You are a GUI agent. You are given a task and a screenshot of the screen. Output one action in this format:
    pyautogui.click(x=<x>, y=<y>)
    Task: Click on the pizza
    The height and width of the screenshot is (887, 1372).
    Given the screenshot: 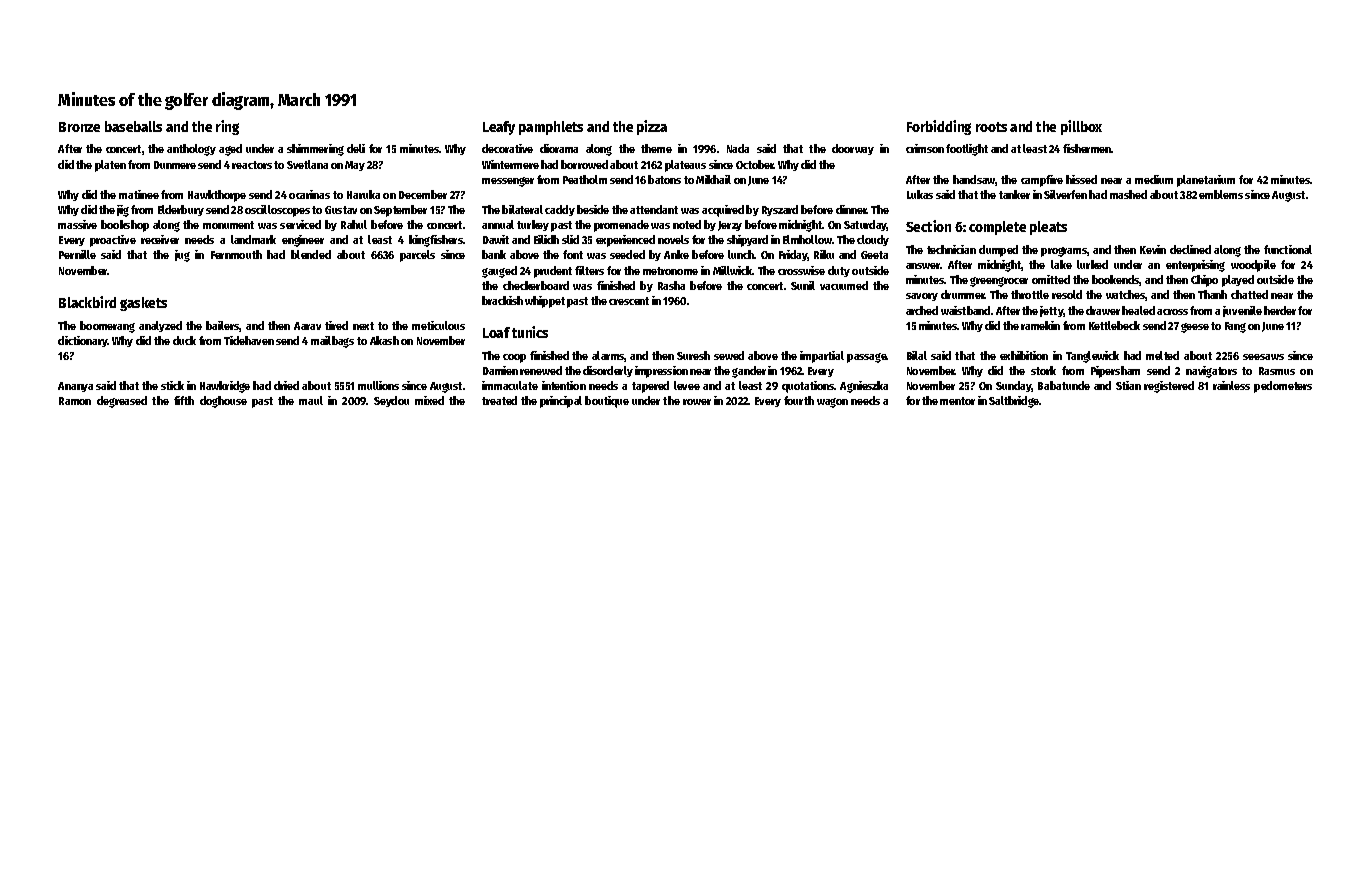 What is the action you would take?
    pyautogui.click(x=652, y=127)
